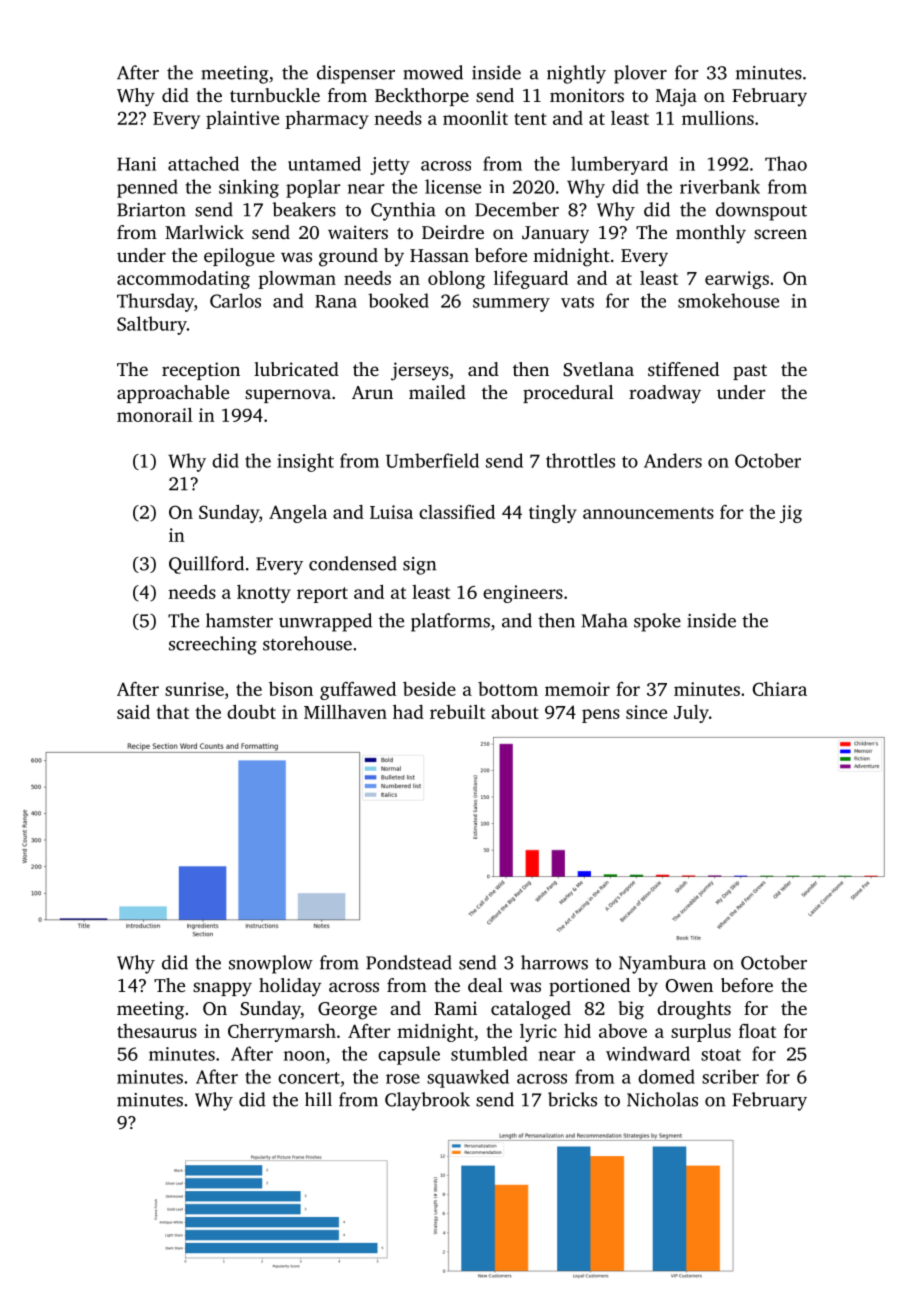 The height and width of the document is (1308, 924). Describe the element at coordinates (204, 232) in the document. I see `Marlwick` at that location.
